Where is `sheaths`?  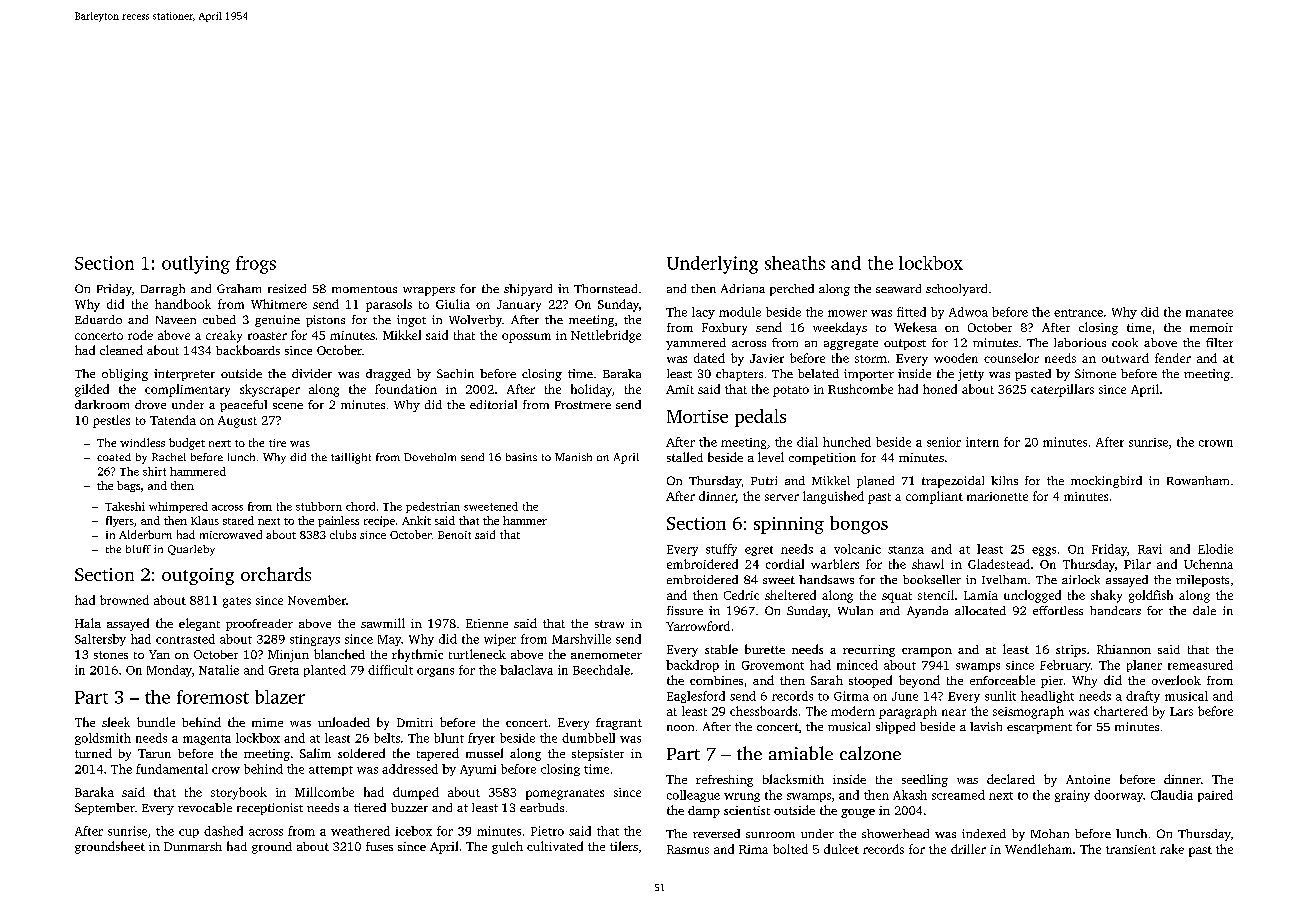 sheaths is located at coordinates (795, 263).
